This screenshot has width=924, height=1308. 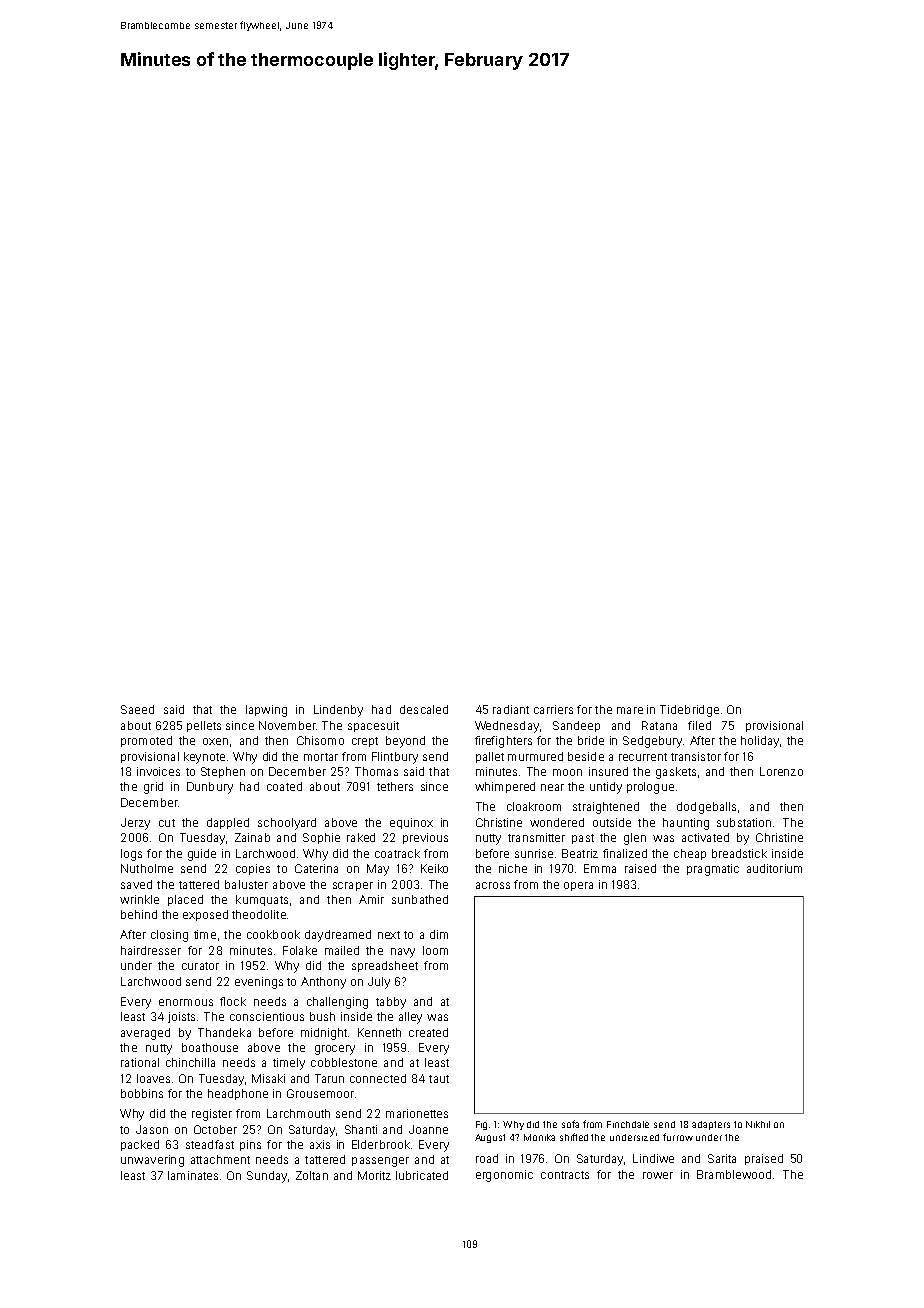 What do you see at coordinates (137, 709) in the screenshot?
I see `Saeed` at bounding box center [137, 709].
